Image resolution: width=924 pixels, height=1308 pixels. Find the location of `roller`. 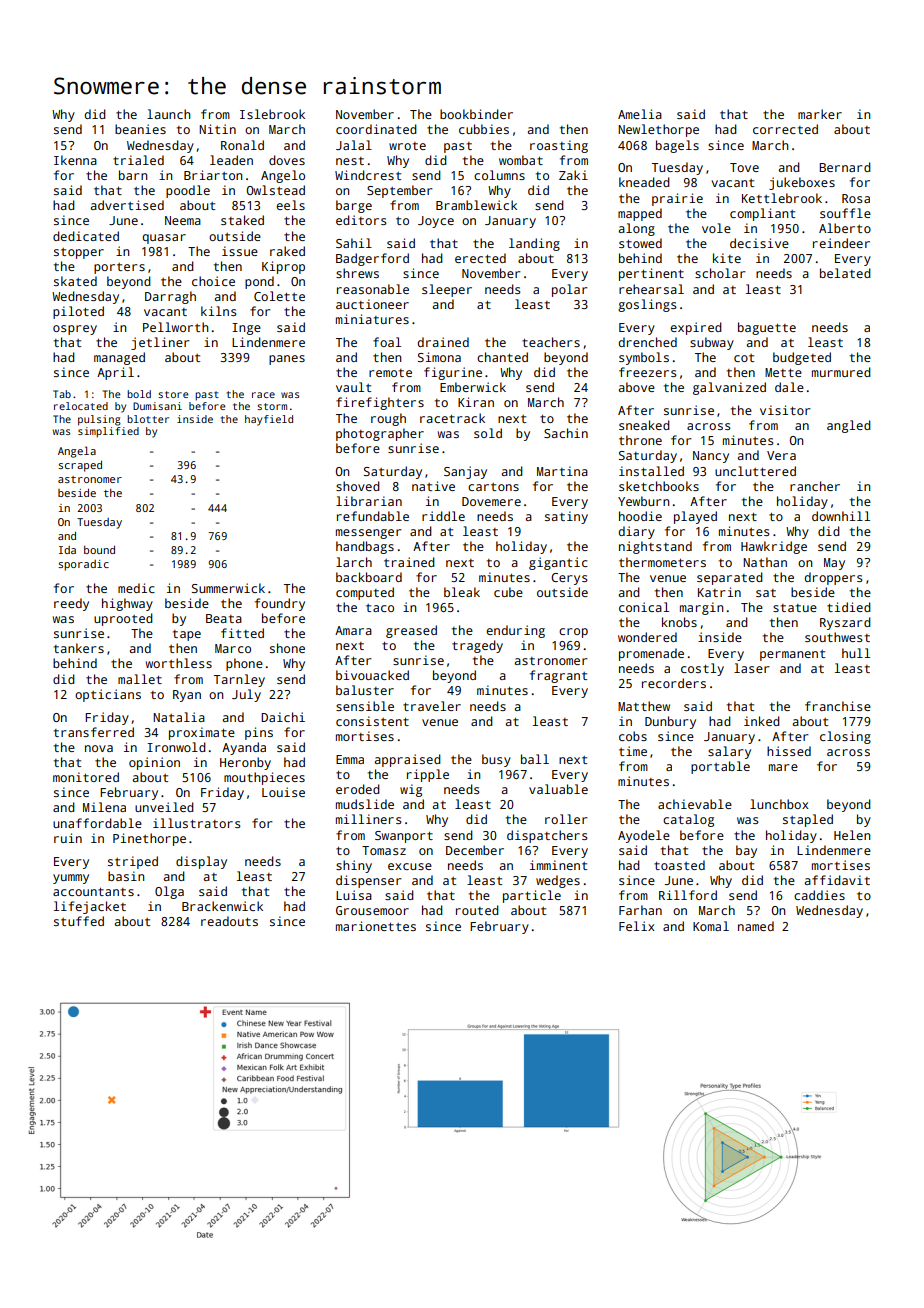

roller is located at coordinates (566, 819).
